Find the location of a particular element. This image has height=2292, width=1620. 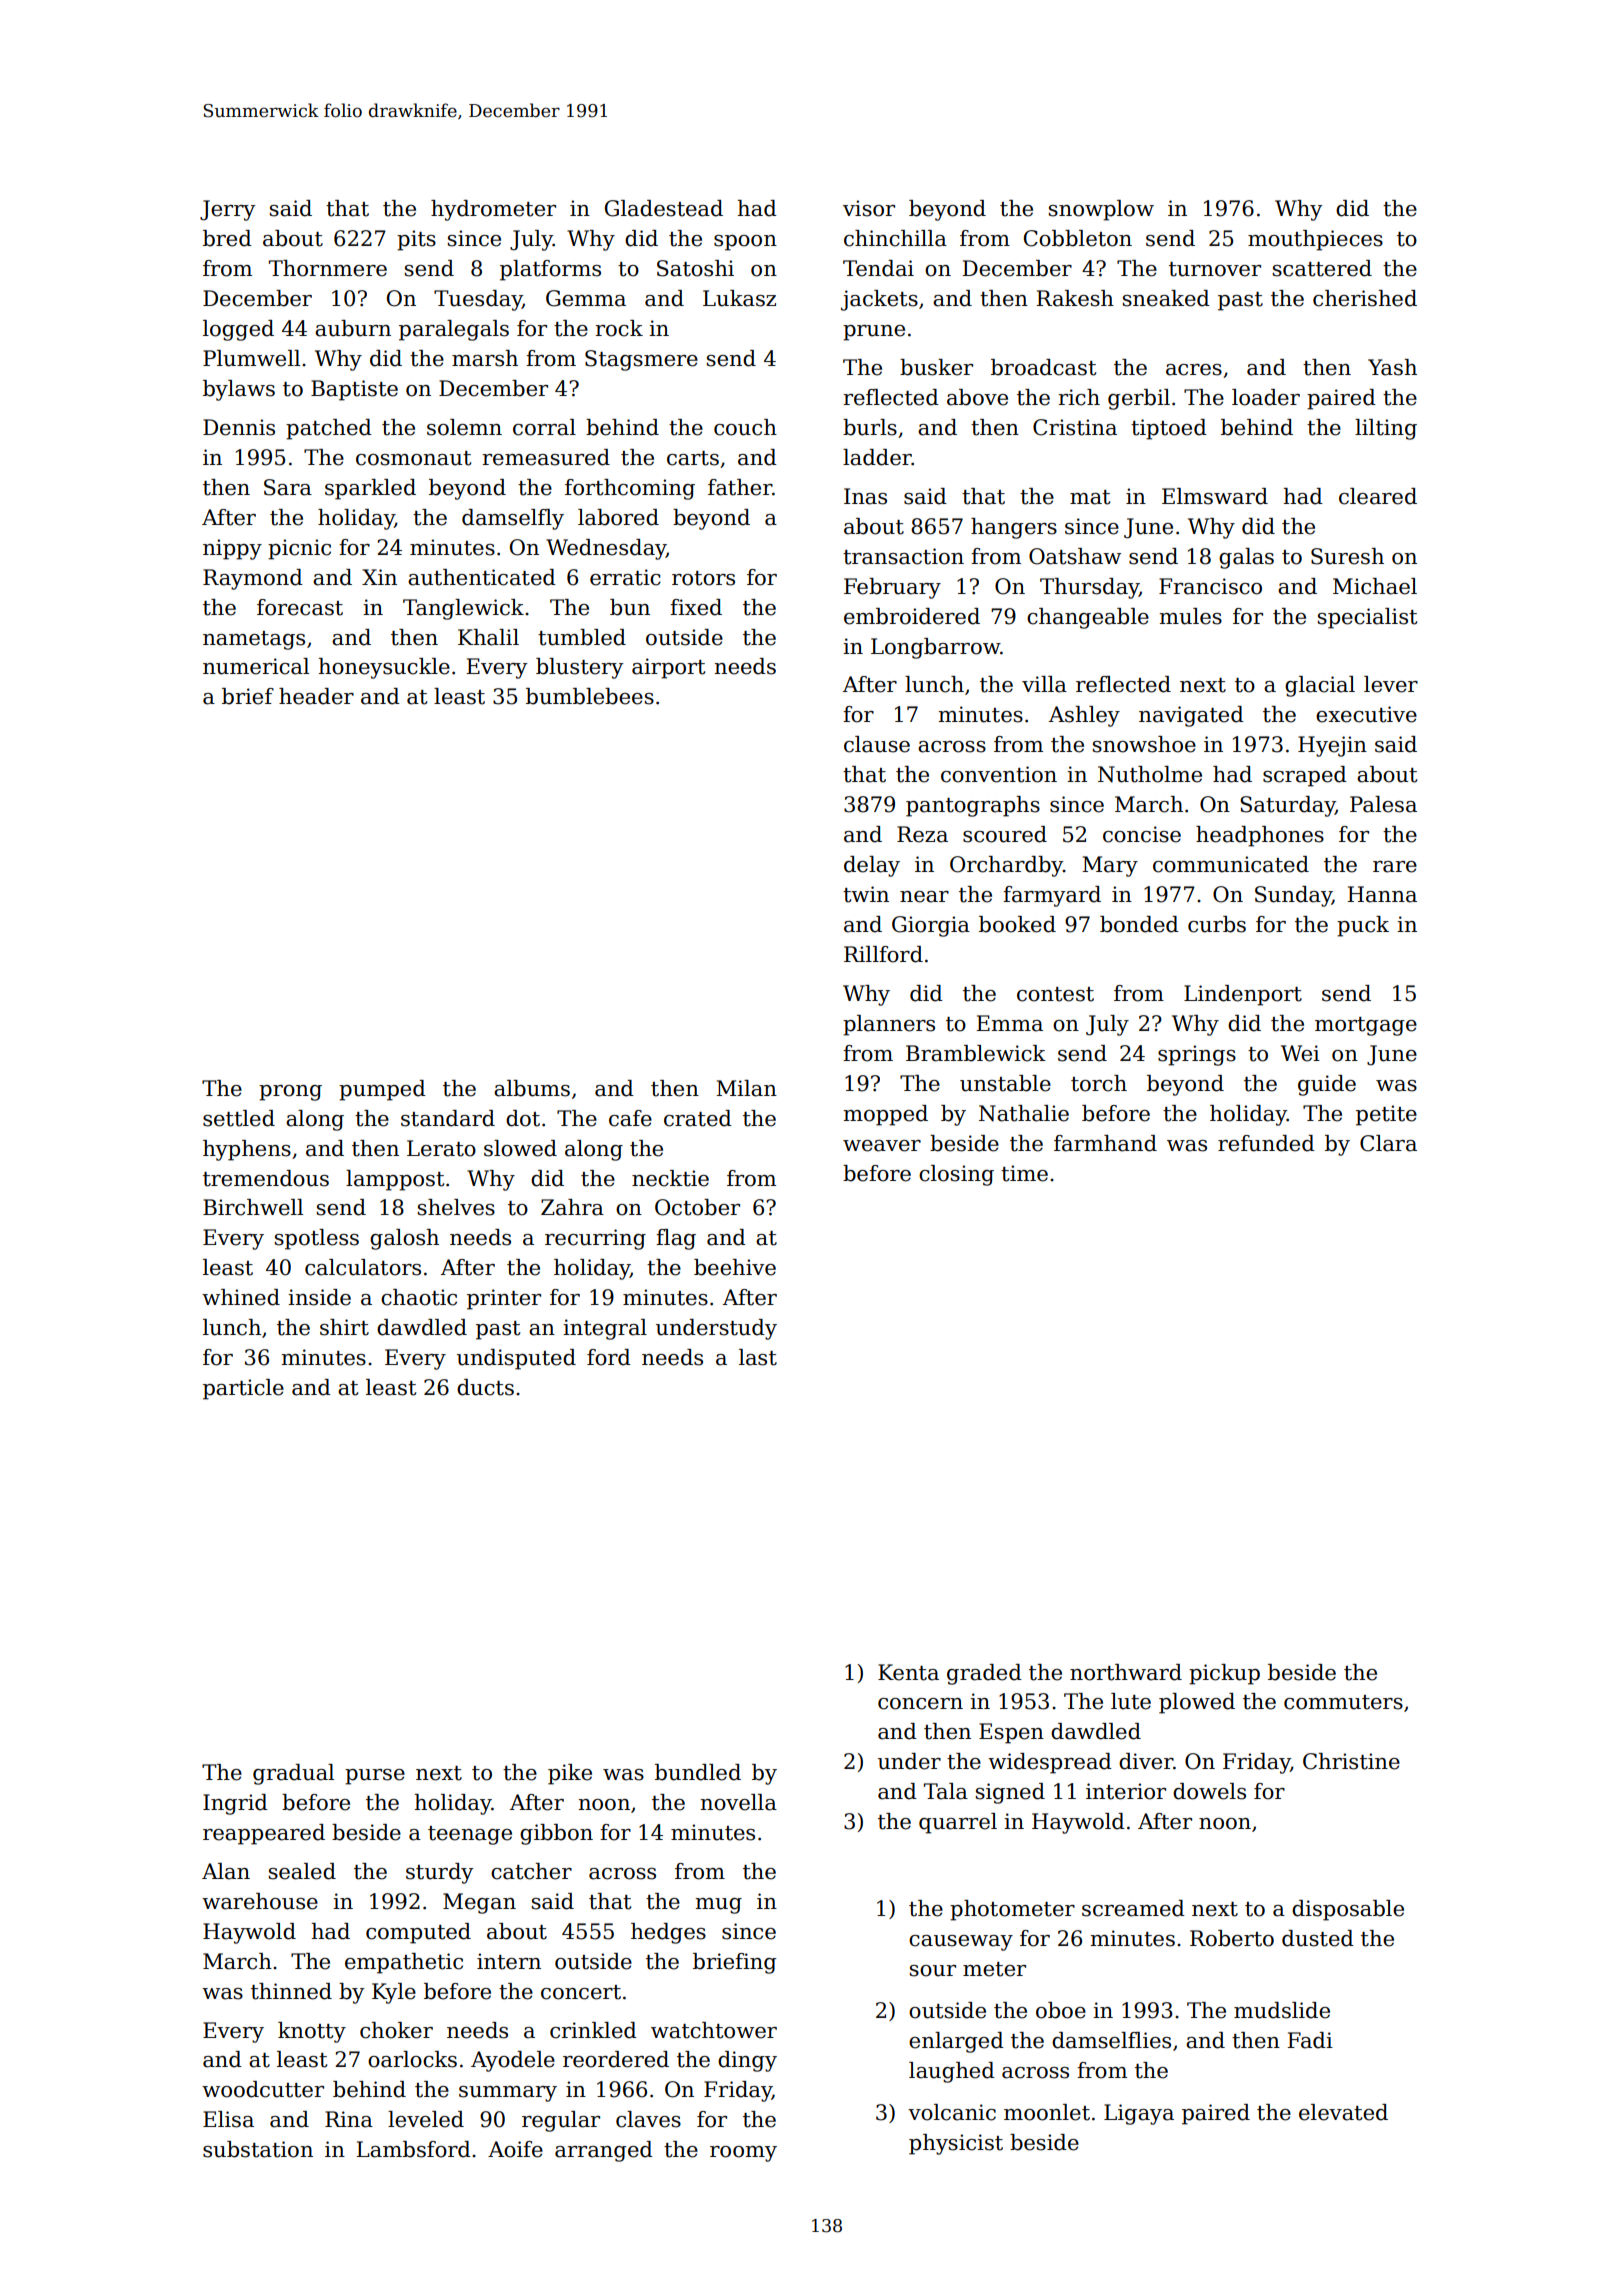

particle is located at coordinates (243, 1389).
